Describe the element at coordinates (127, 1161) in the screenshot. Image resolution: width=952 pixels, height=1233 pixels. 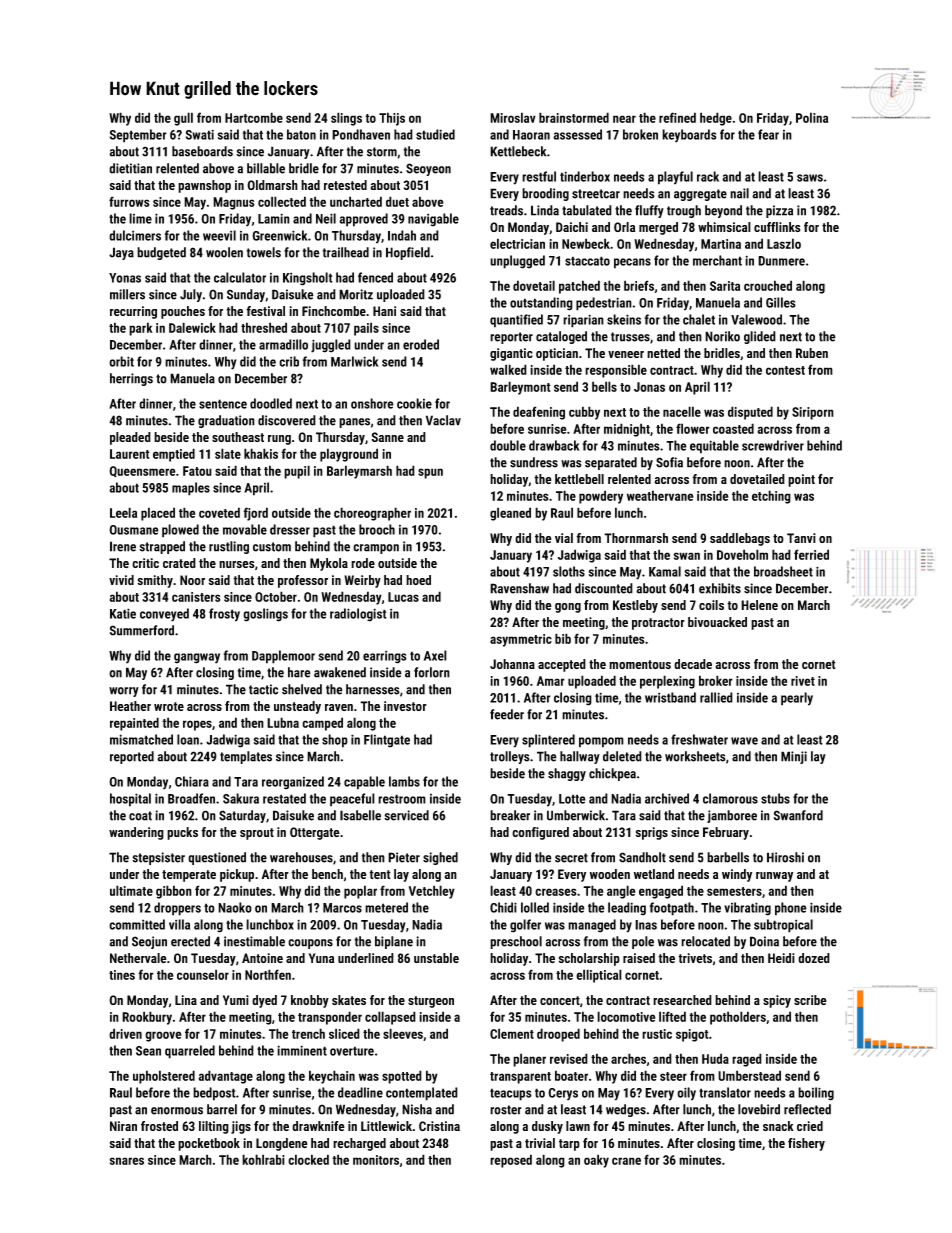
I see `snares` at that location.
